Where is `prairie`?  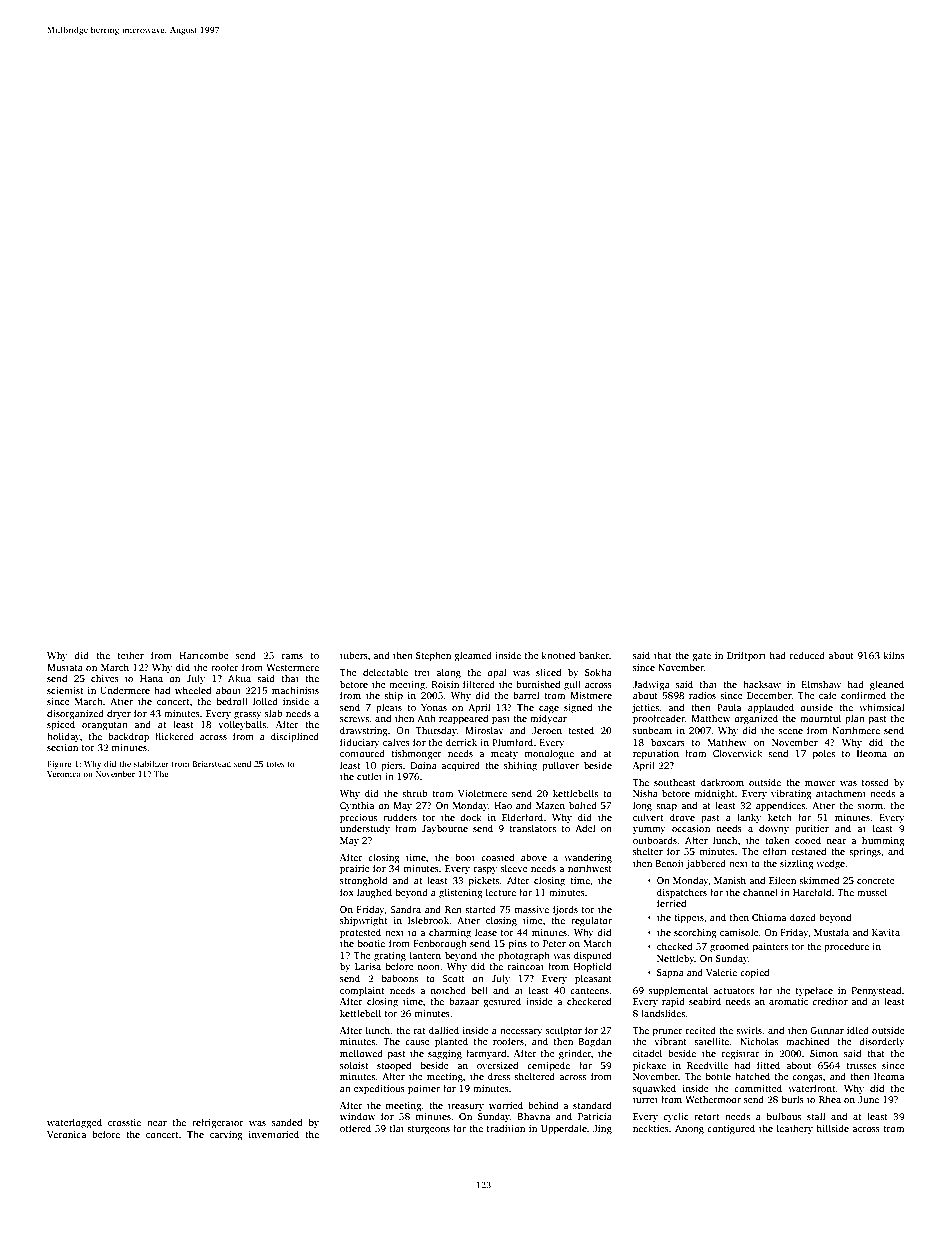
prairie is located at coordinates (355, 869).
